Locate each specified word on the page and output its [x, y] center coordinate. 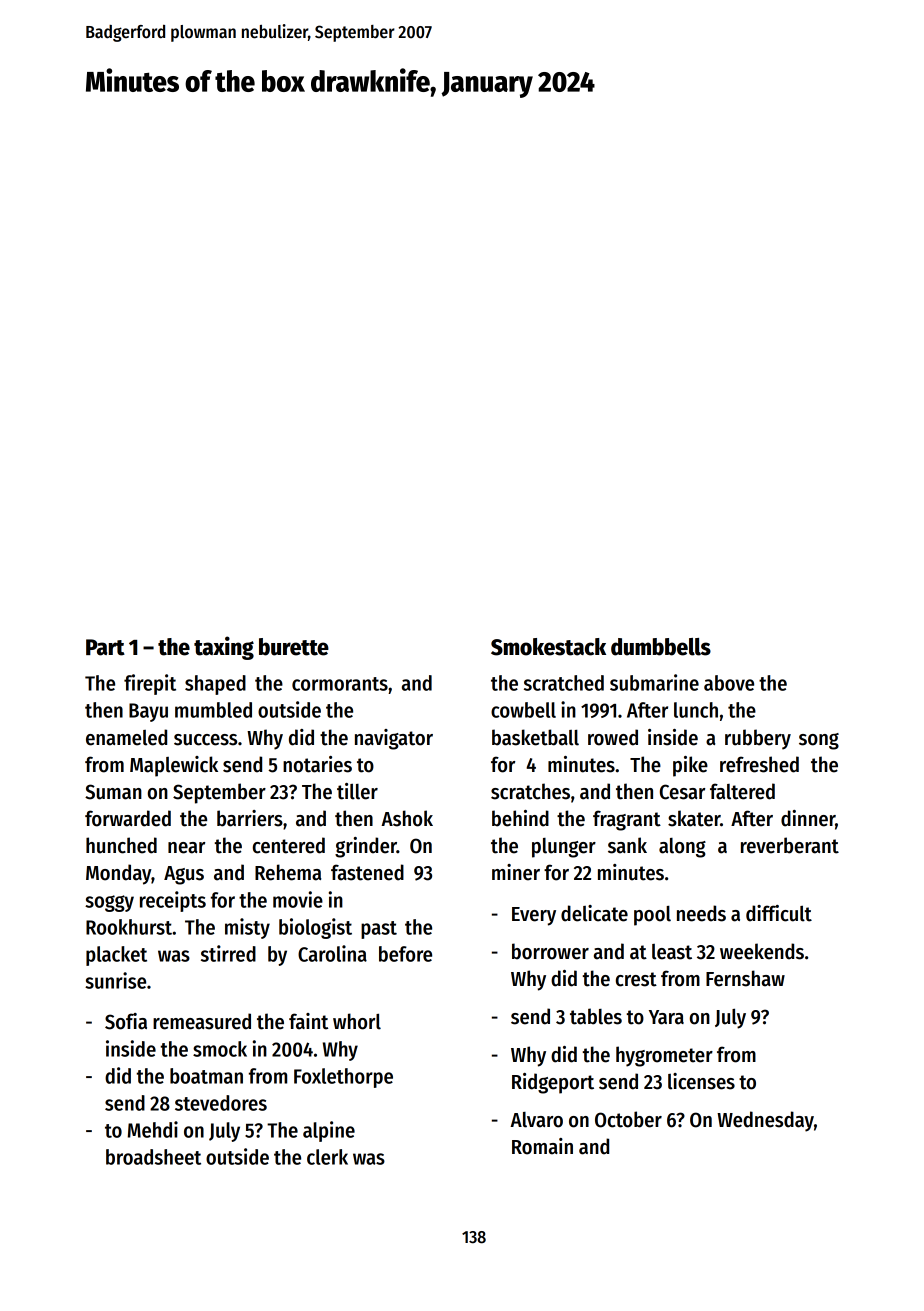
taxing [224, 648]
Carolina [332, 953]
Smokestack [548, 647]
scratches [530, 791]
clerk [327, 1157]
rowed [613, 737]
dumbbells [661, 647]
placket [116, 956]
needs [701, 913]
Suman [113, 792]
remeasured [202, 1021]
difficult [779, 913]
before [405, 954]
